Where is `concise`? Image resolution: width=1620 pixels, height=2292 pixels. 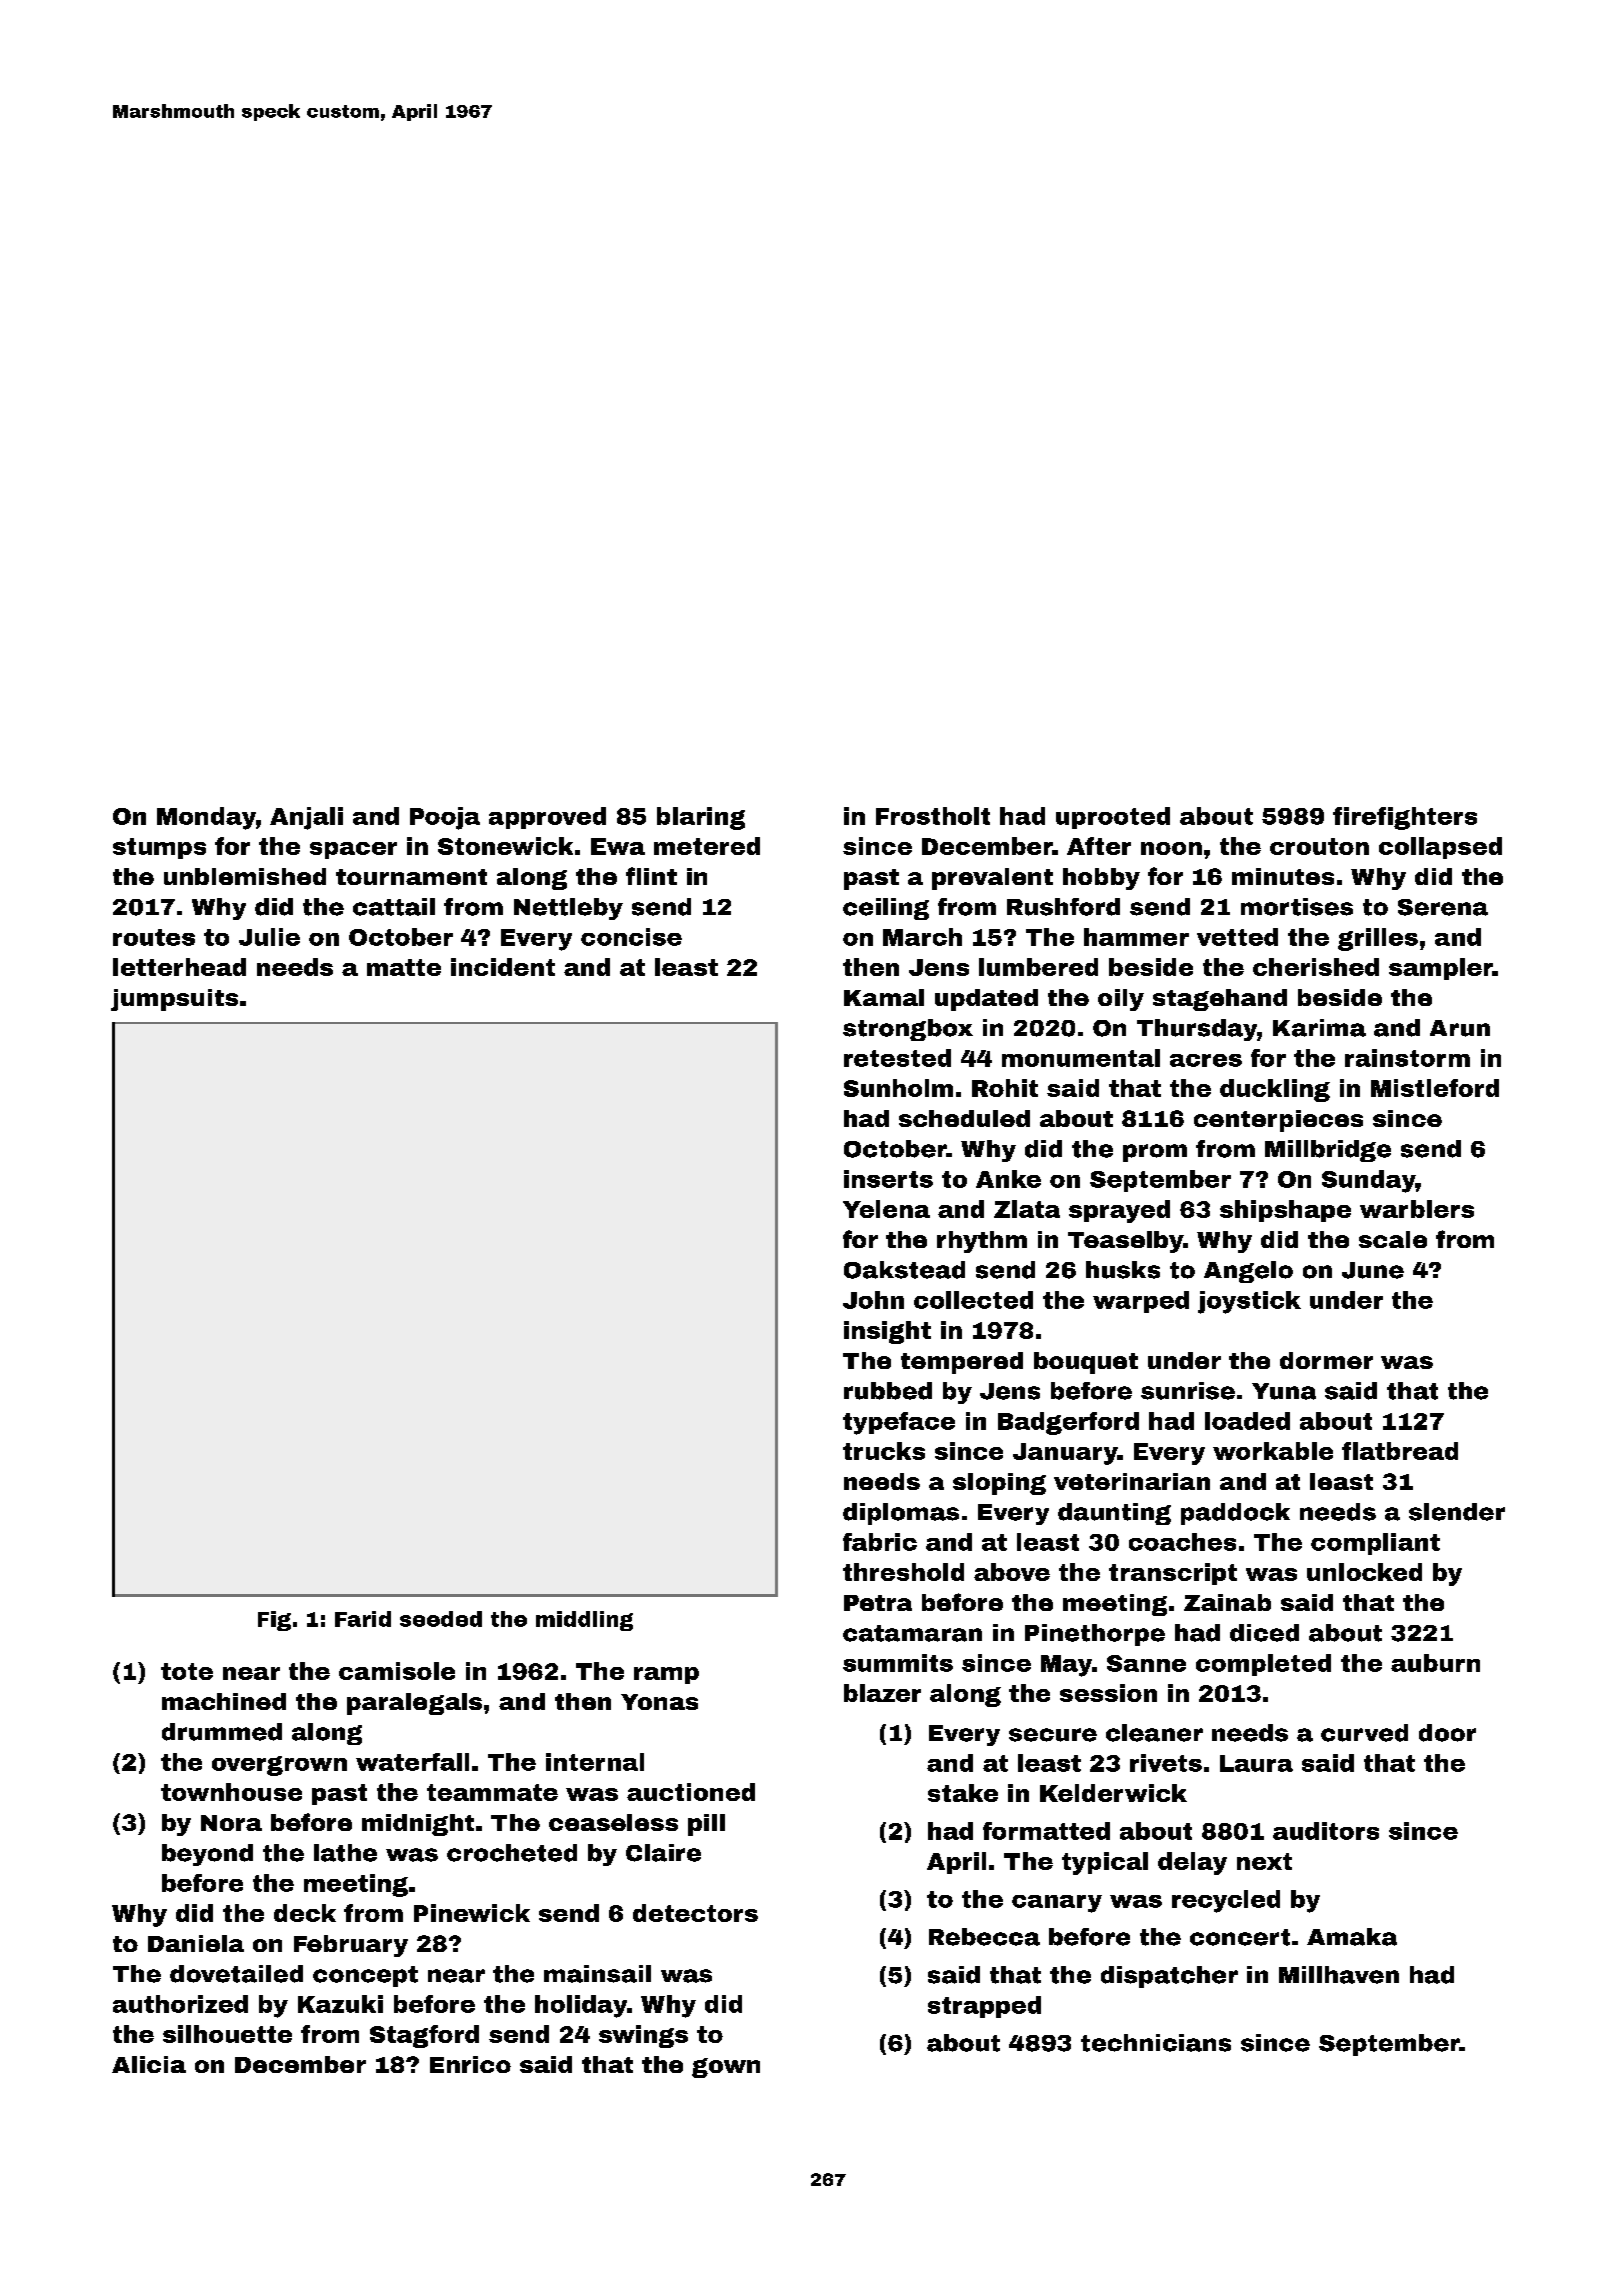 concise is located at coordinates (631, 937).
